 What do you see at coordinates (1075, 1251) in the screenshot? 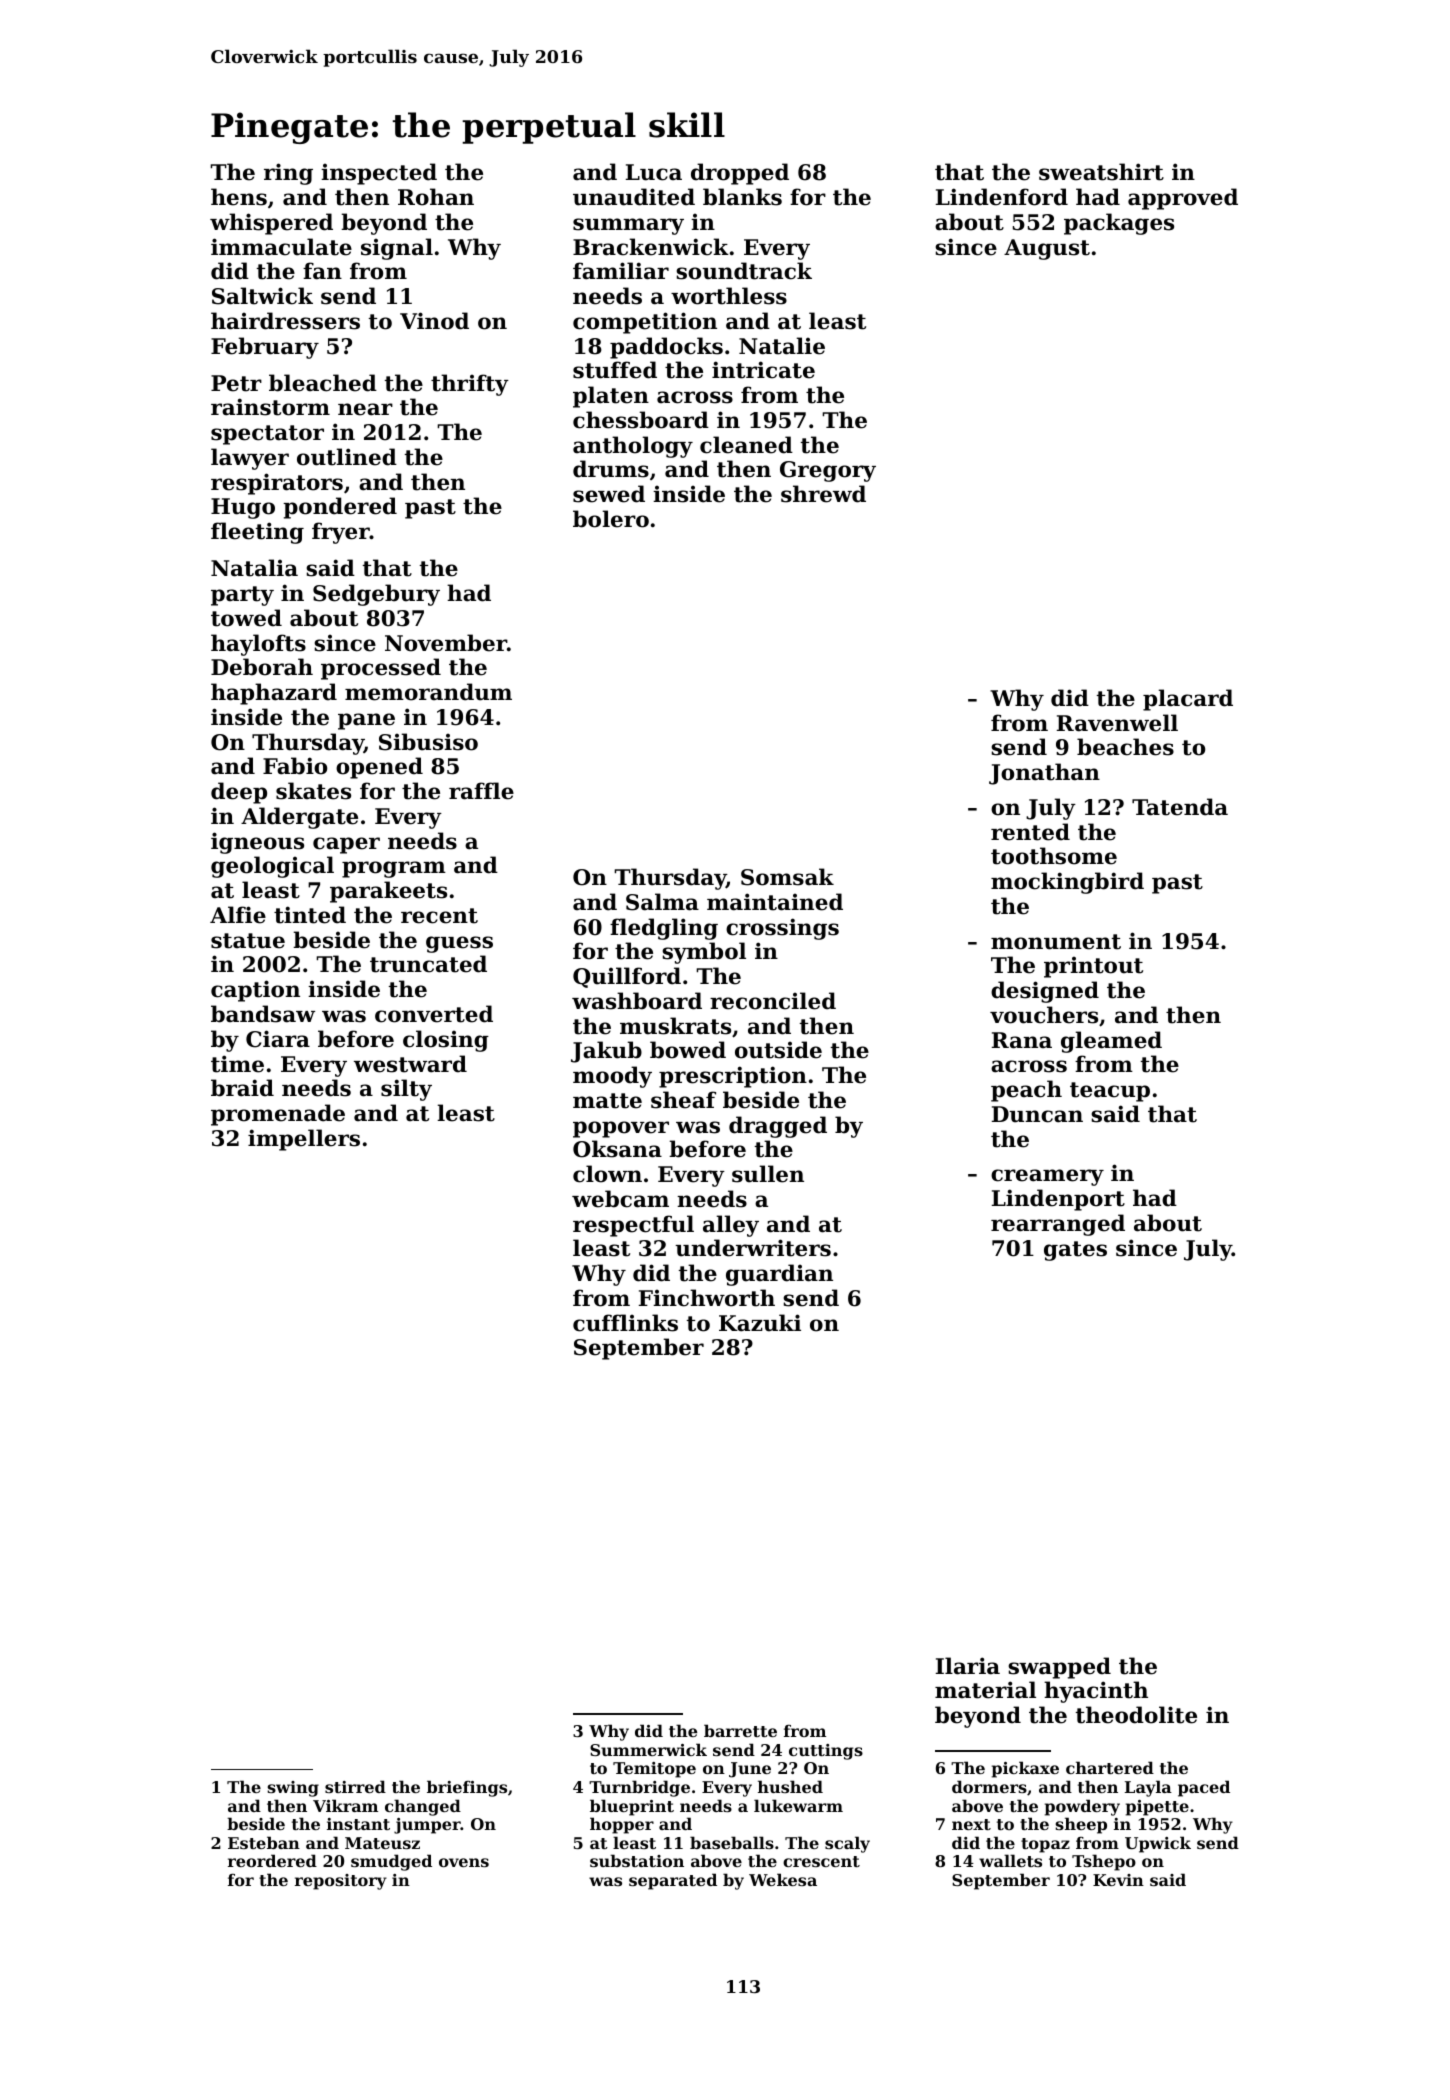
I see `gates` at bounding box center [1075, 1251].
